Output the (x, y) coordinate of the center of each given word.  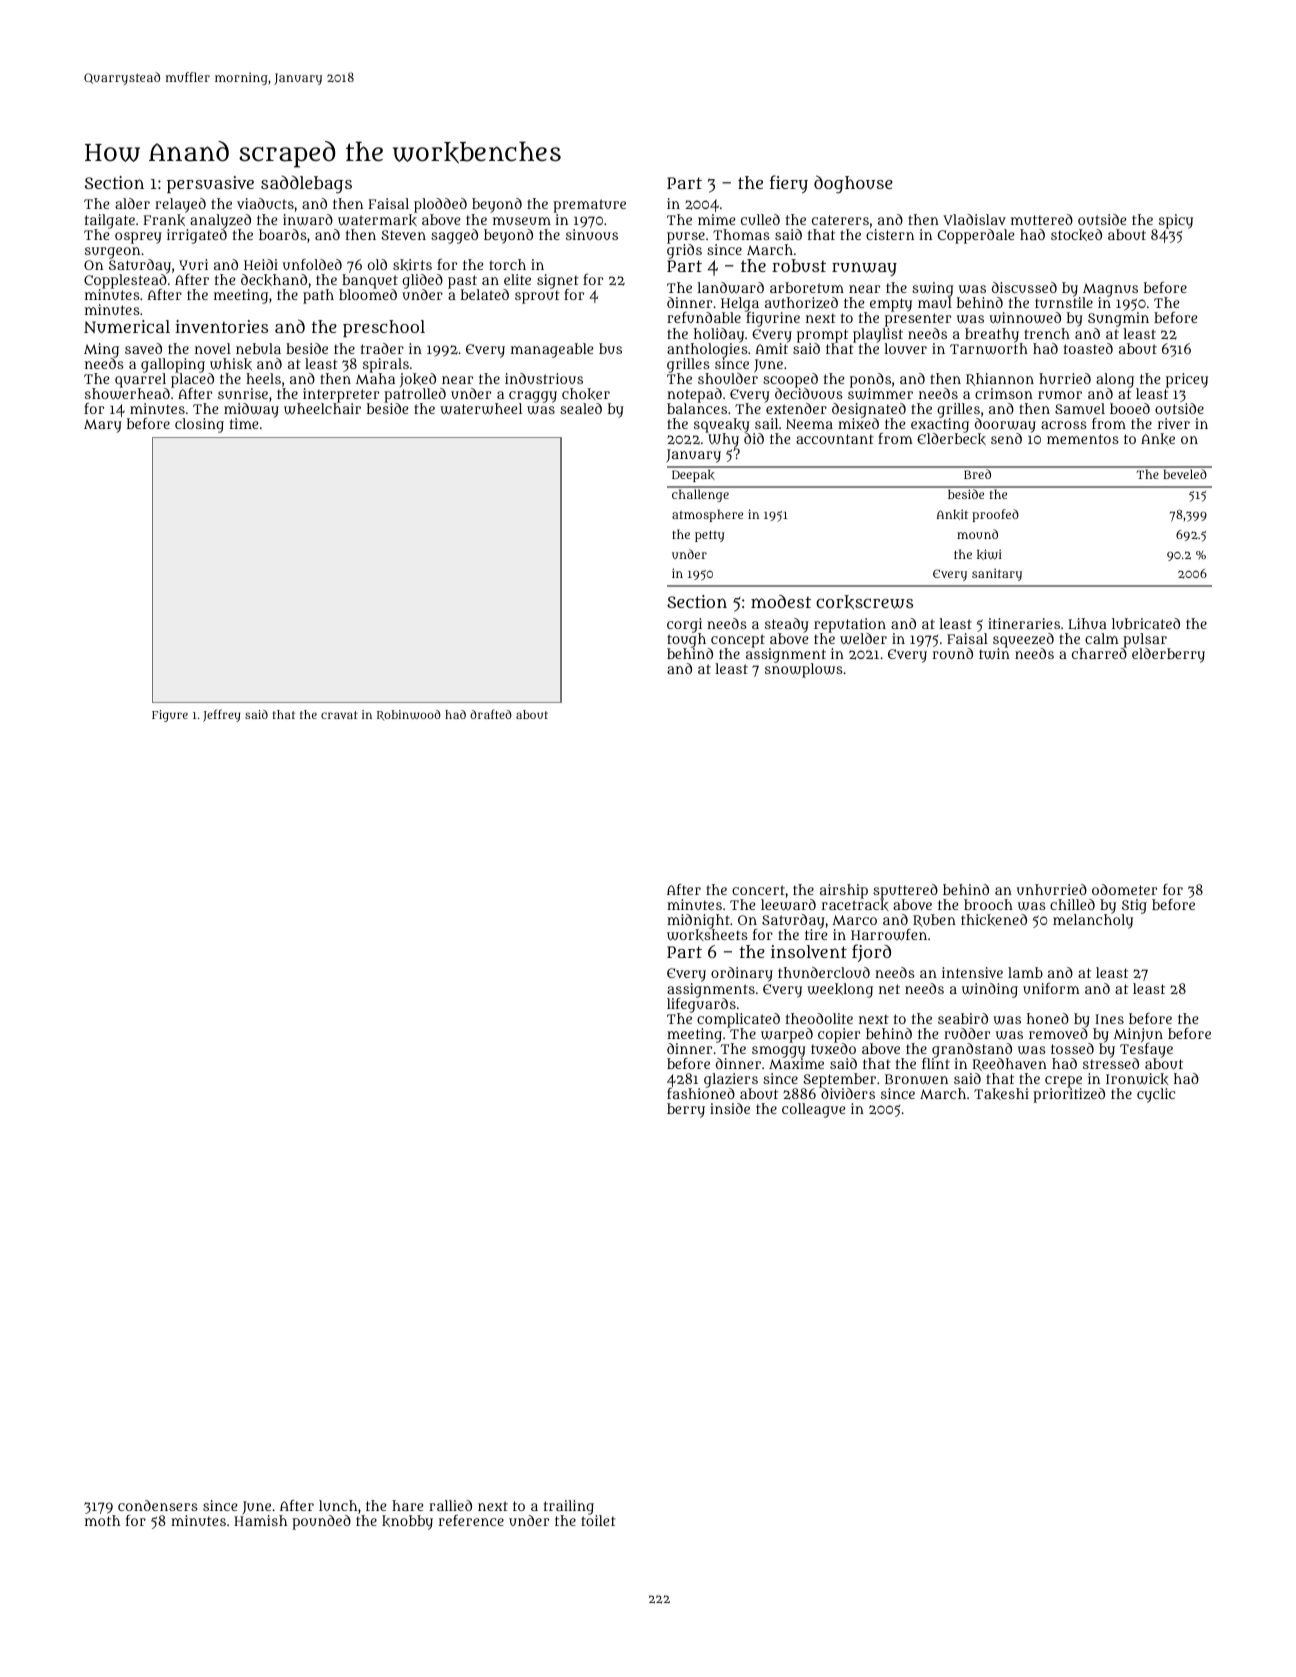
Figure (170, 716)
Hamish (260, 1521)
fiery (789, 184)
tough (686, 640)
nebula (258, 348)
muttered (1042, 219)
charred (1099, 653)
